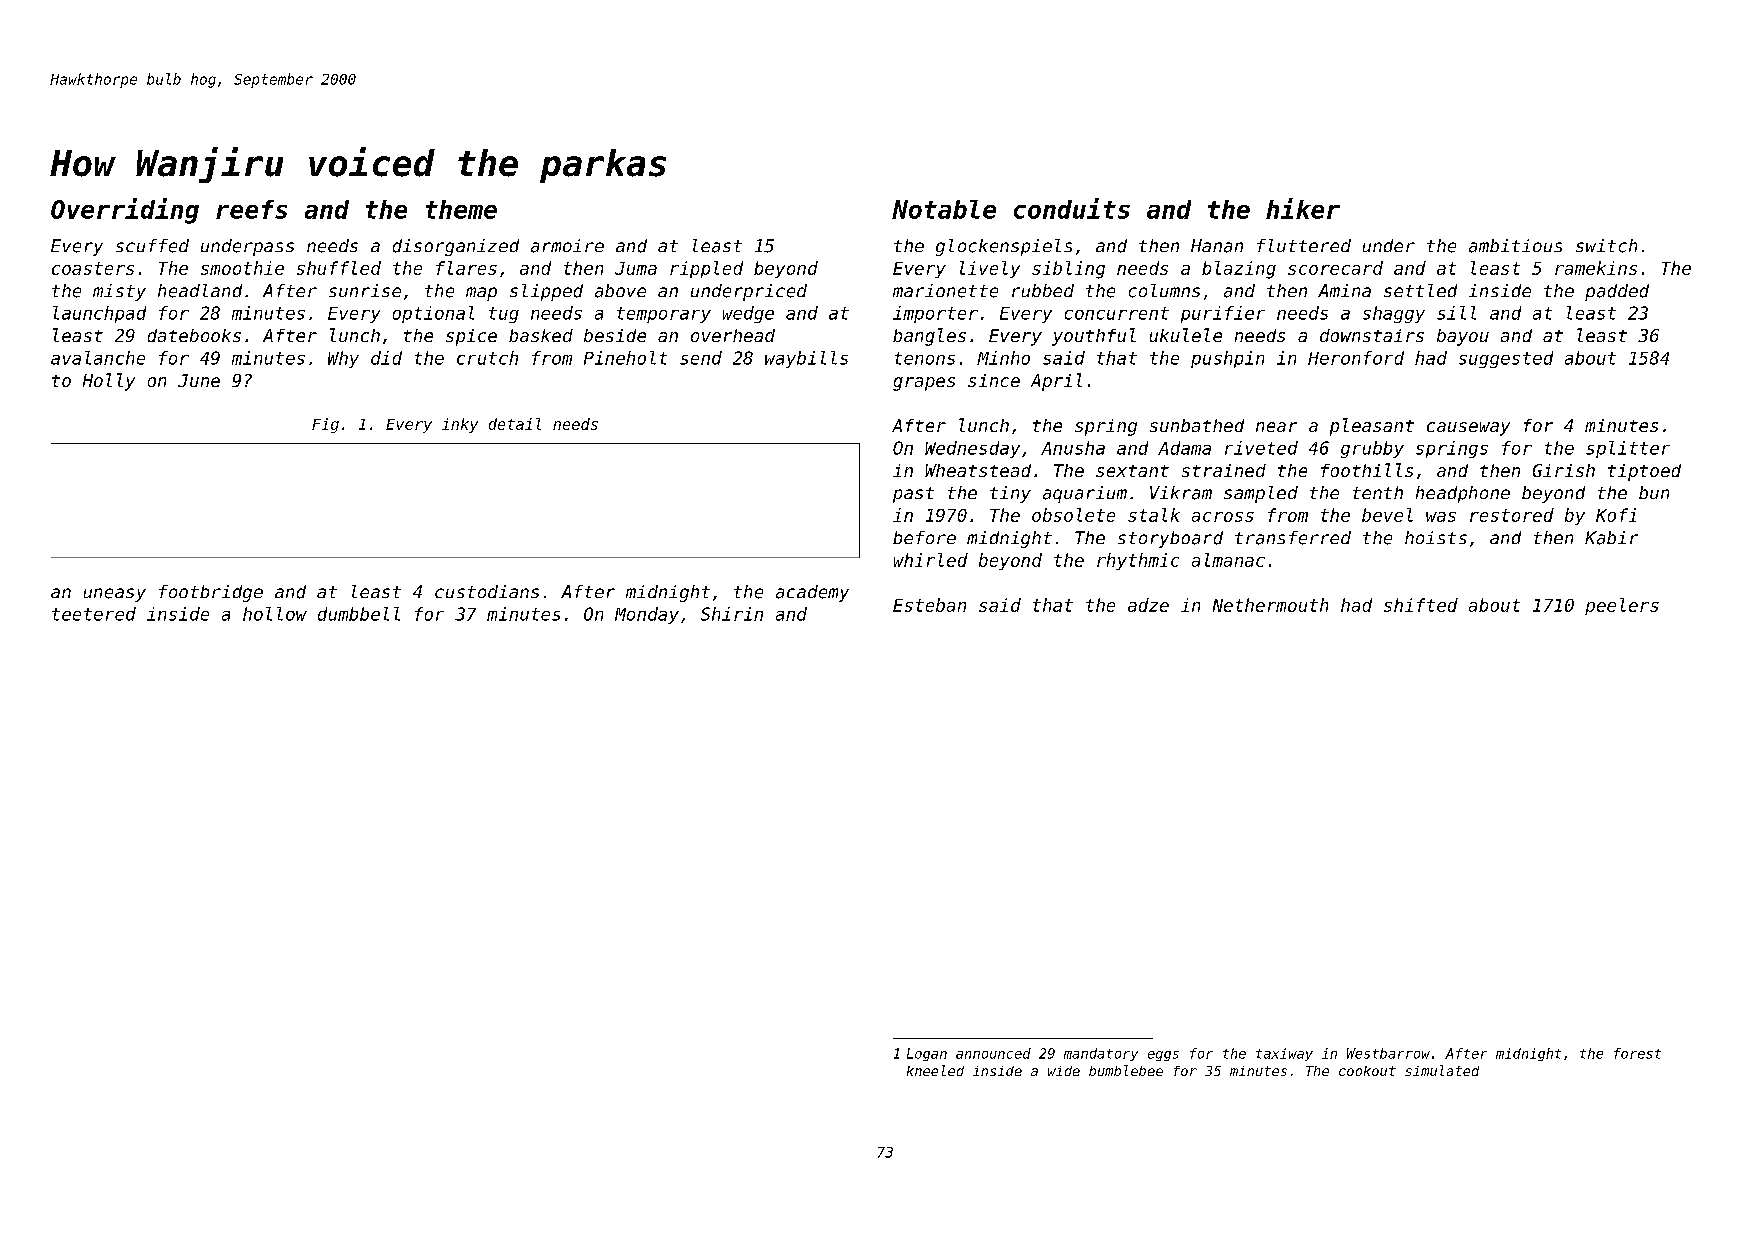 This screenshot has width=1753, height=1239. Describe the element at coordinates (1421, 605) in the screenshot. I see `shifted` at that location.
